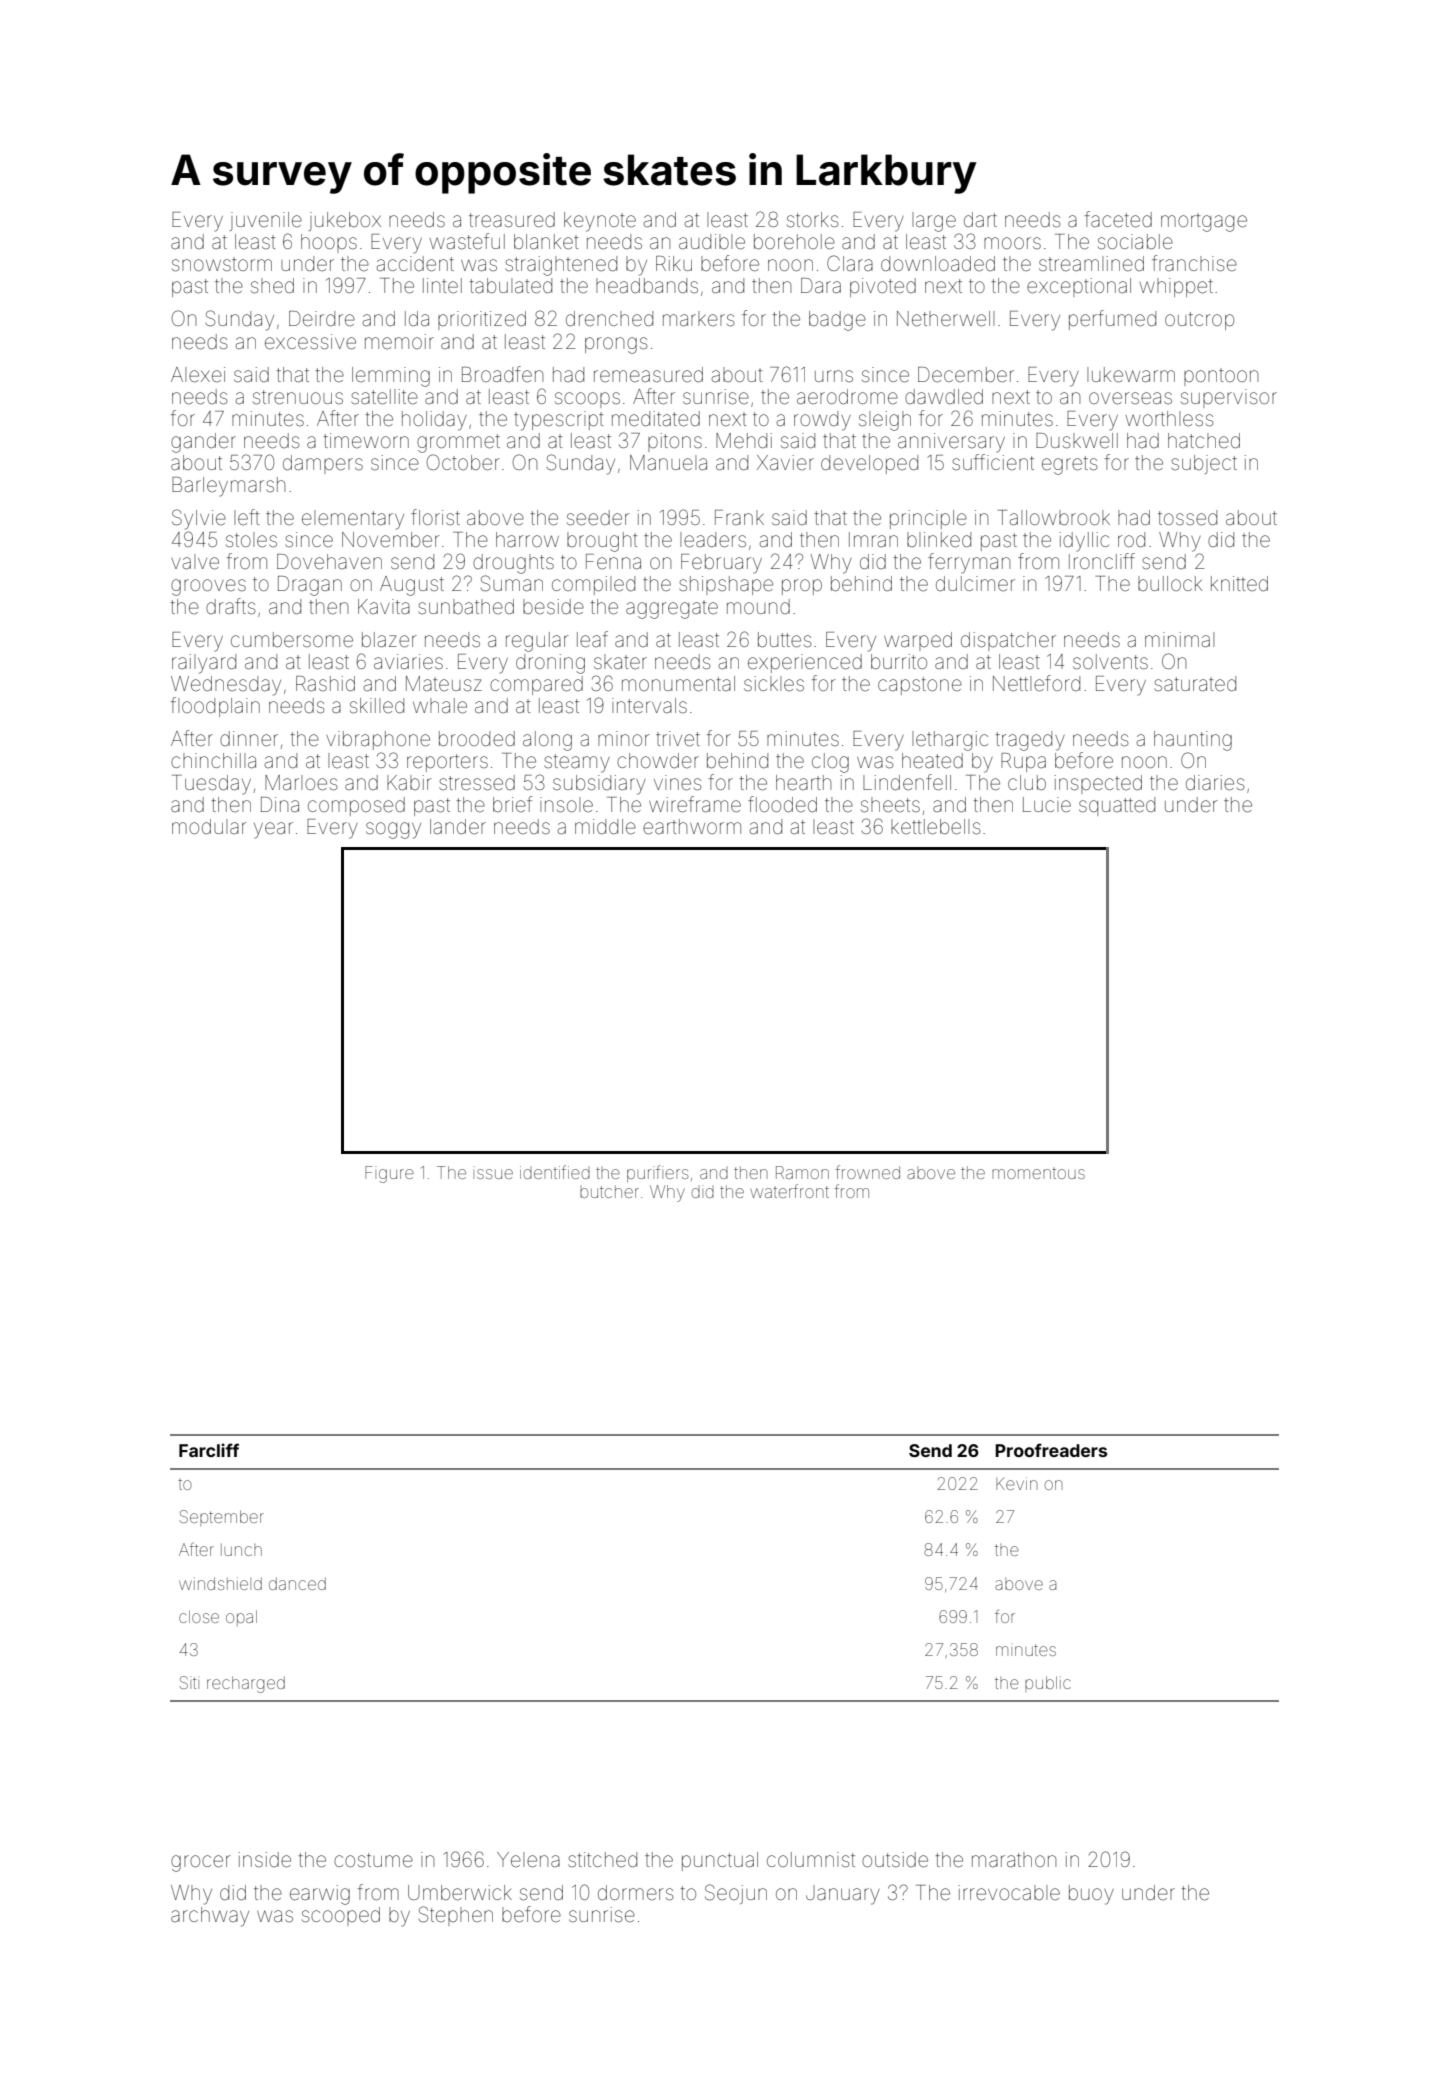 The height and width of the document is (2100, 1450). What do you see at coordinates (744, 440) in the document?
I see `Mehdi` at bounding box center [744, 440].
